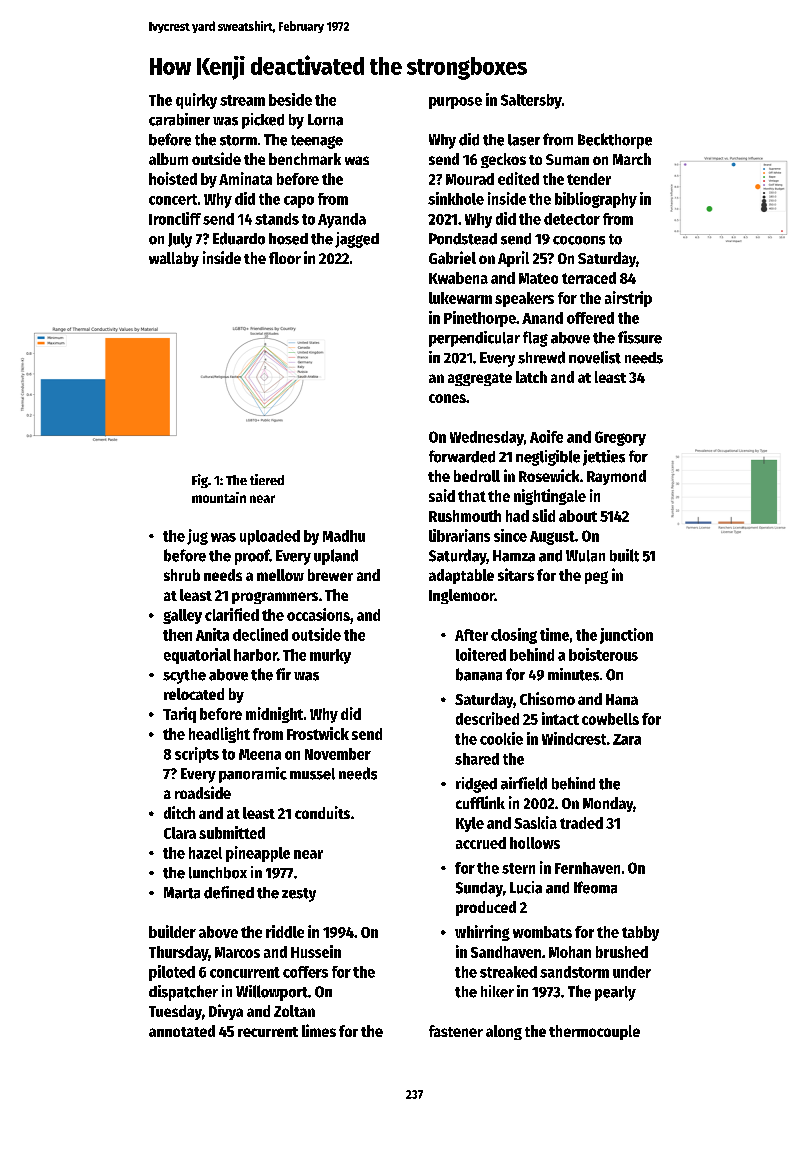  I want to click on Anita, so click(212, 634).
